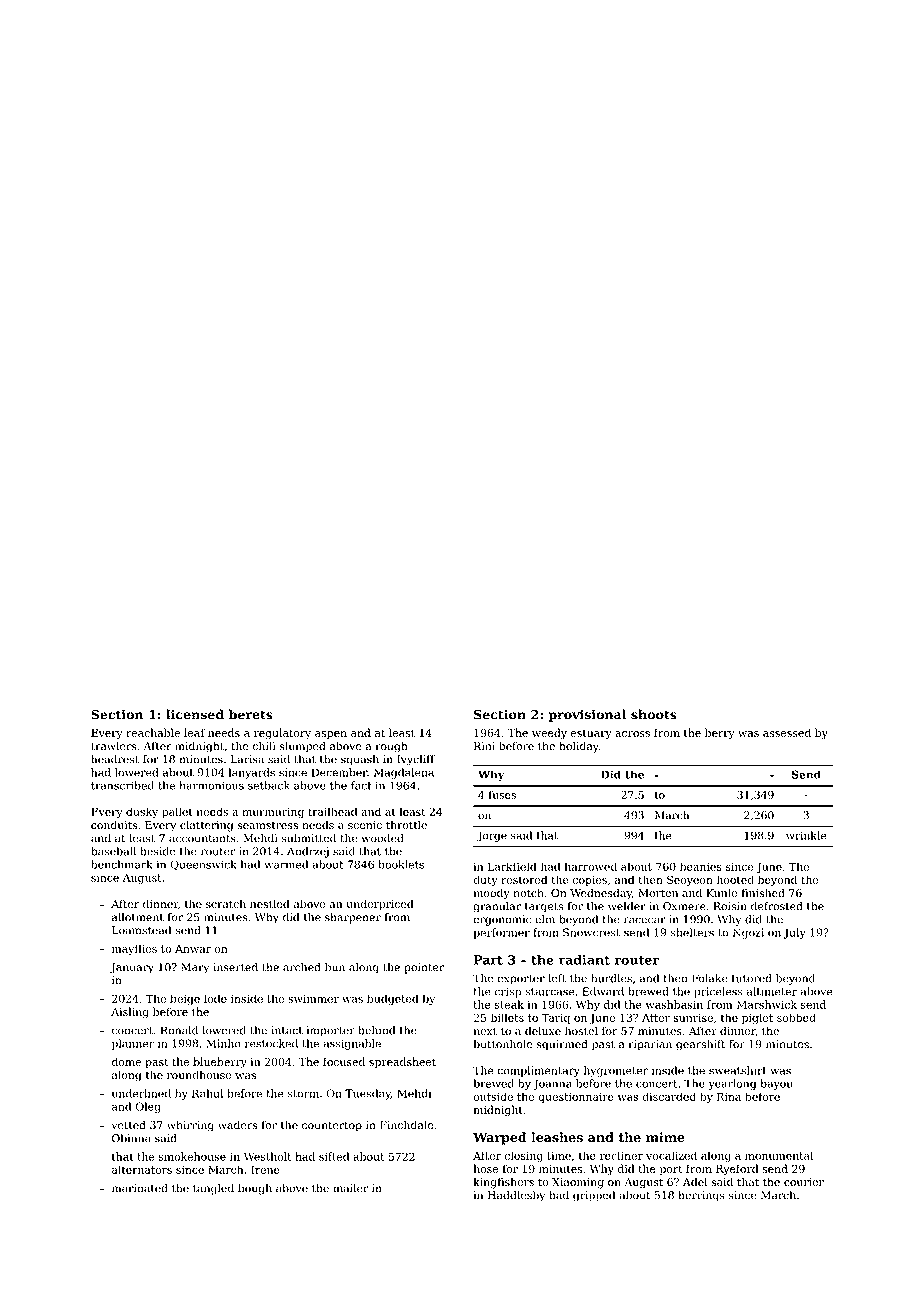 The height and width of the image is (1308, 924). I want to click on rough, so click(392, 747).
